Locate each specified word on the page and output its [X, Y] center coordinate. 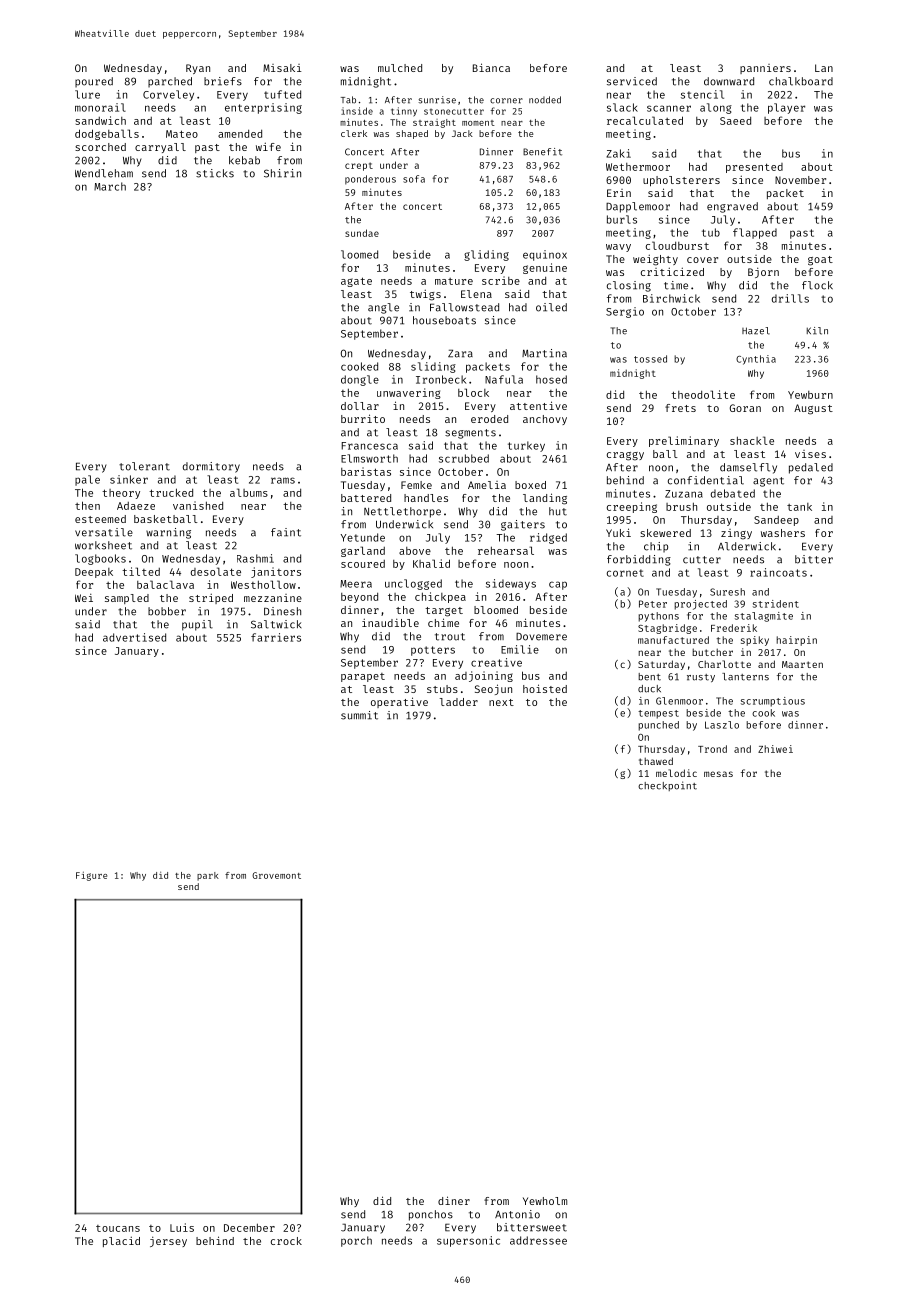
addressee [538, 1240]
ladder [459, 702]
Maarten [802, 664]
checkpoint [667, 786]
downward [729, 81]
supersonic [468, 1241]
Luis [182, 1227]
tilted [141, 571]
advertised [134, 637]
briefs [223, 81]
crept [359, 166]
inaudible [390, 622]
